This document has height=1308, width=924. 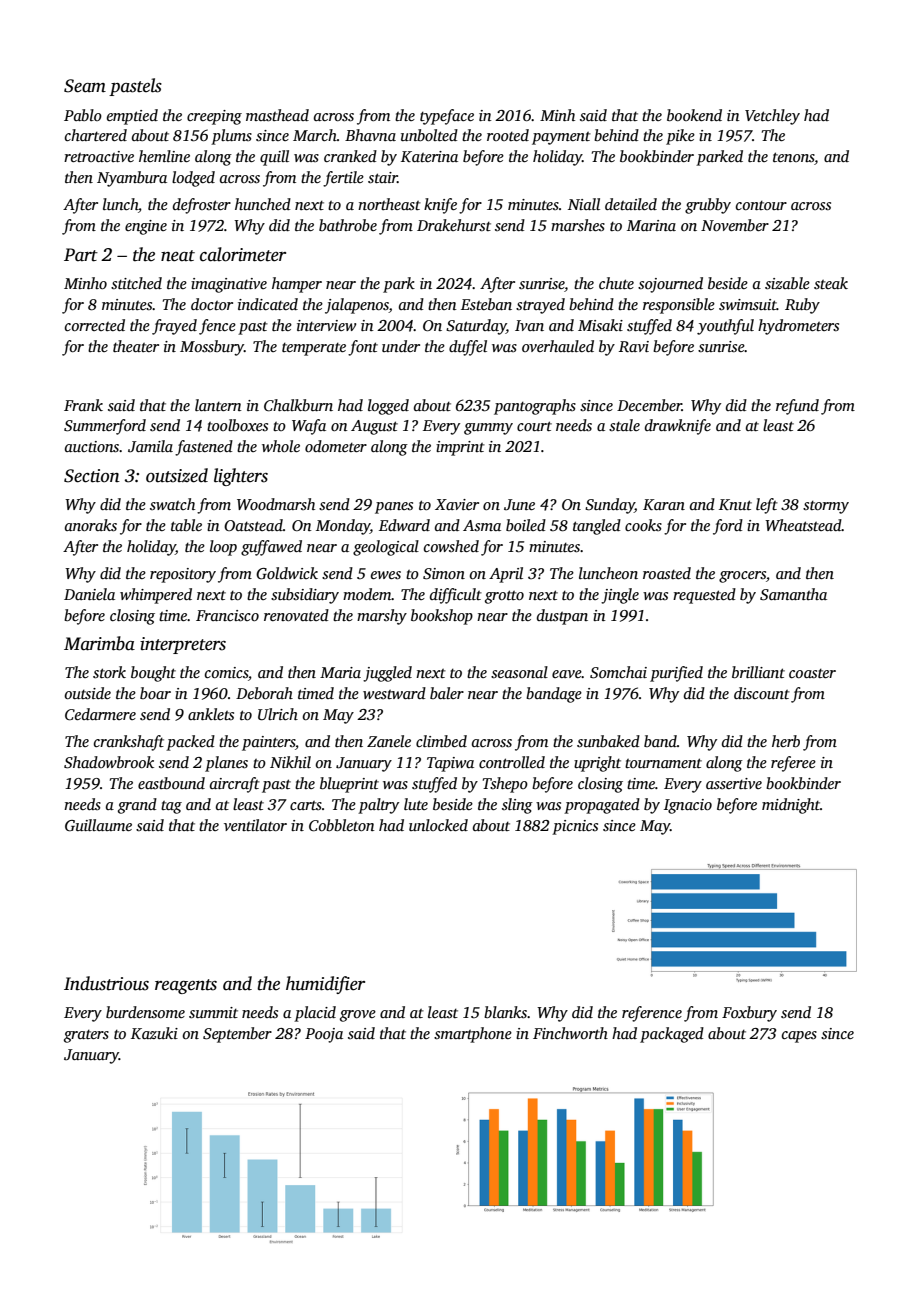 What do you see at coordinates (567, 674) in the document?
I see `eave` at bounding box center [567, 674].
